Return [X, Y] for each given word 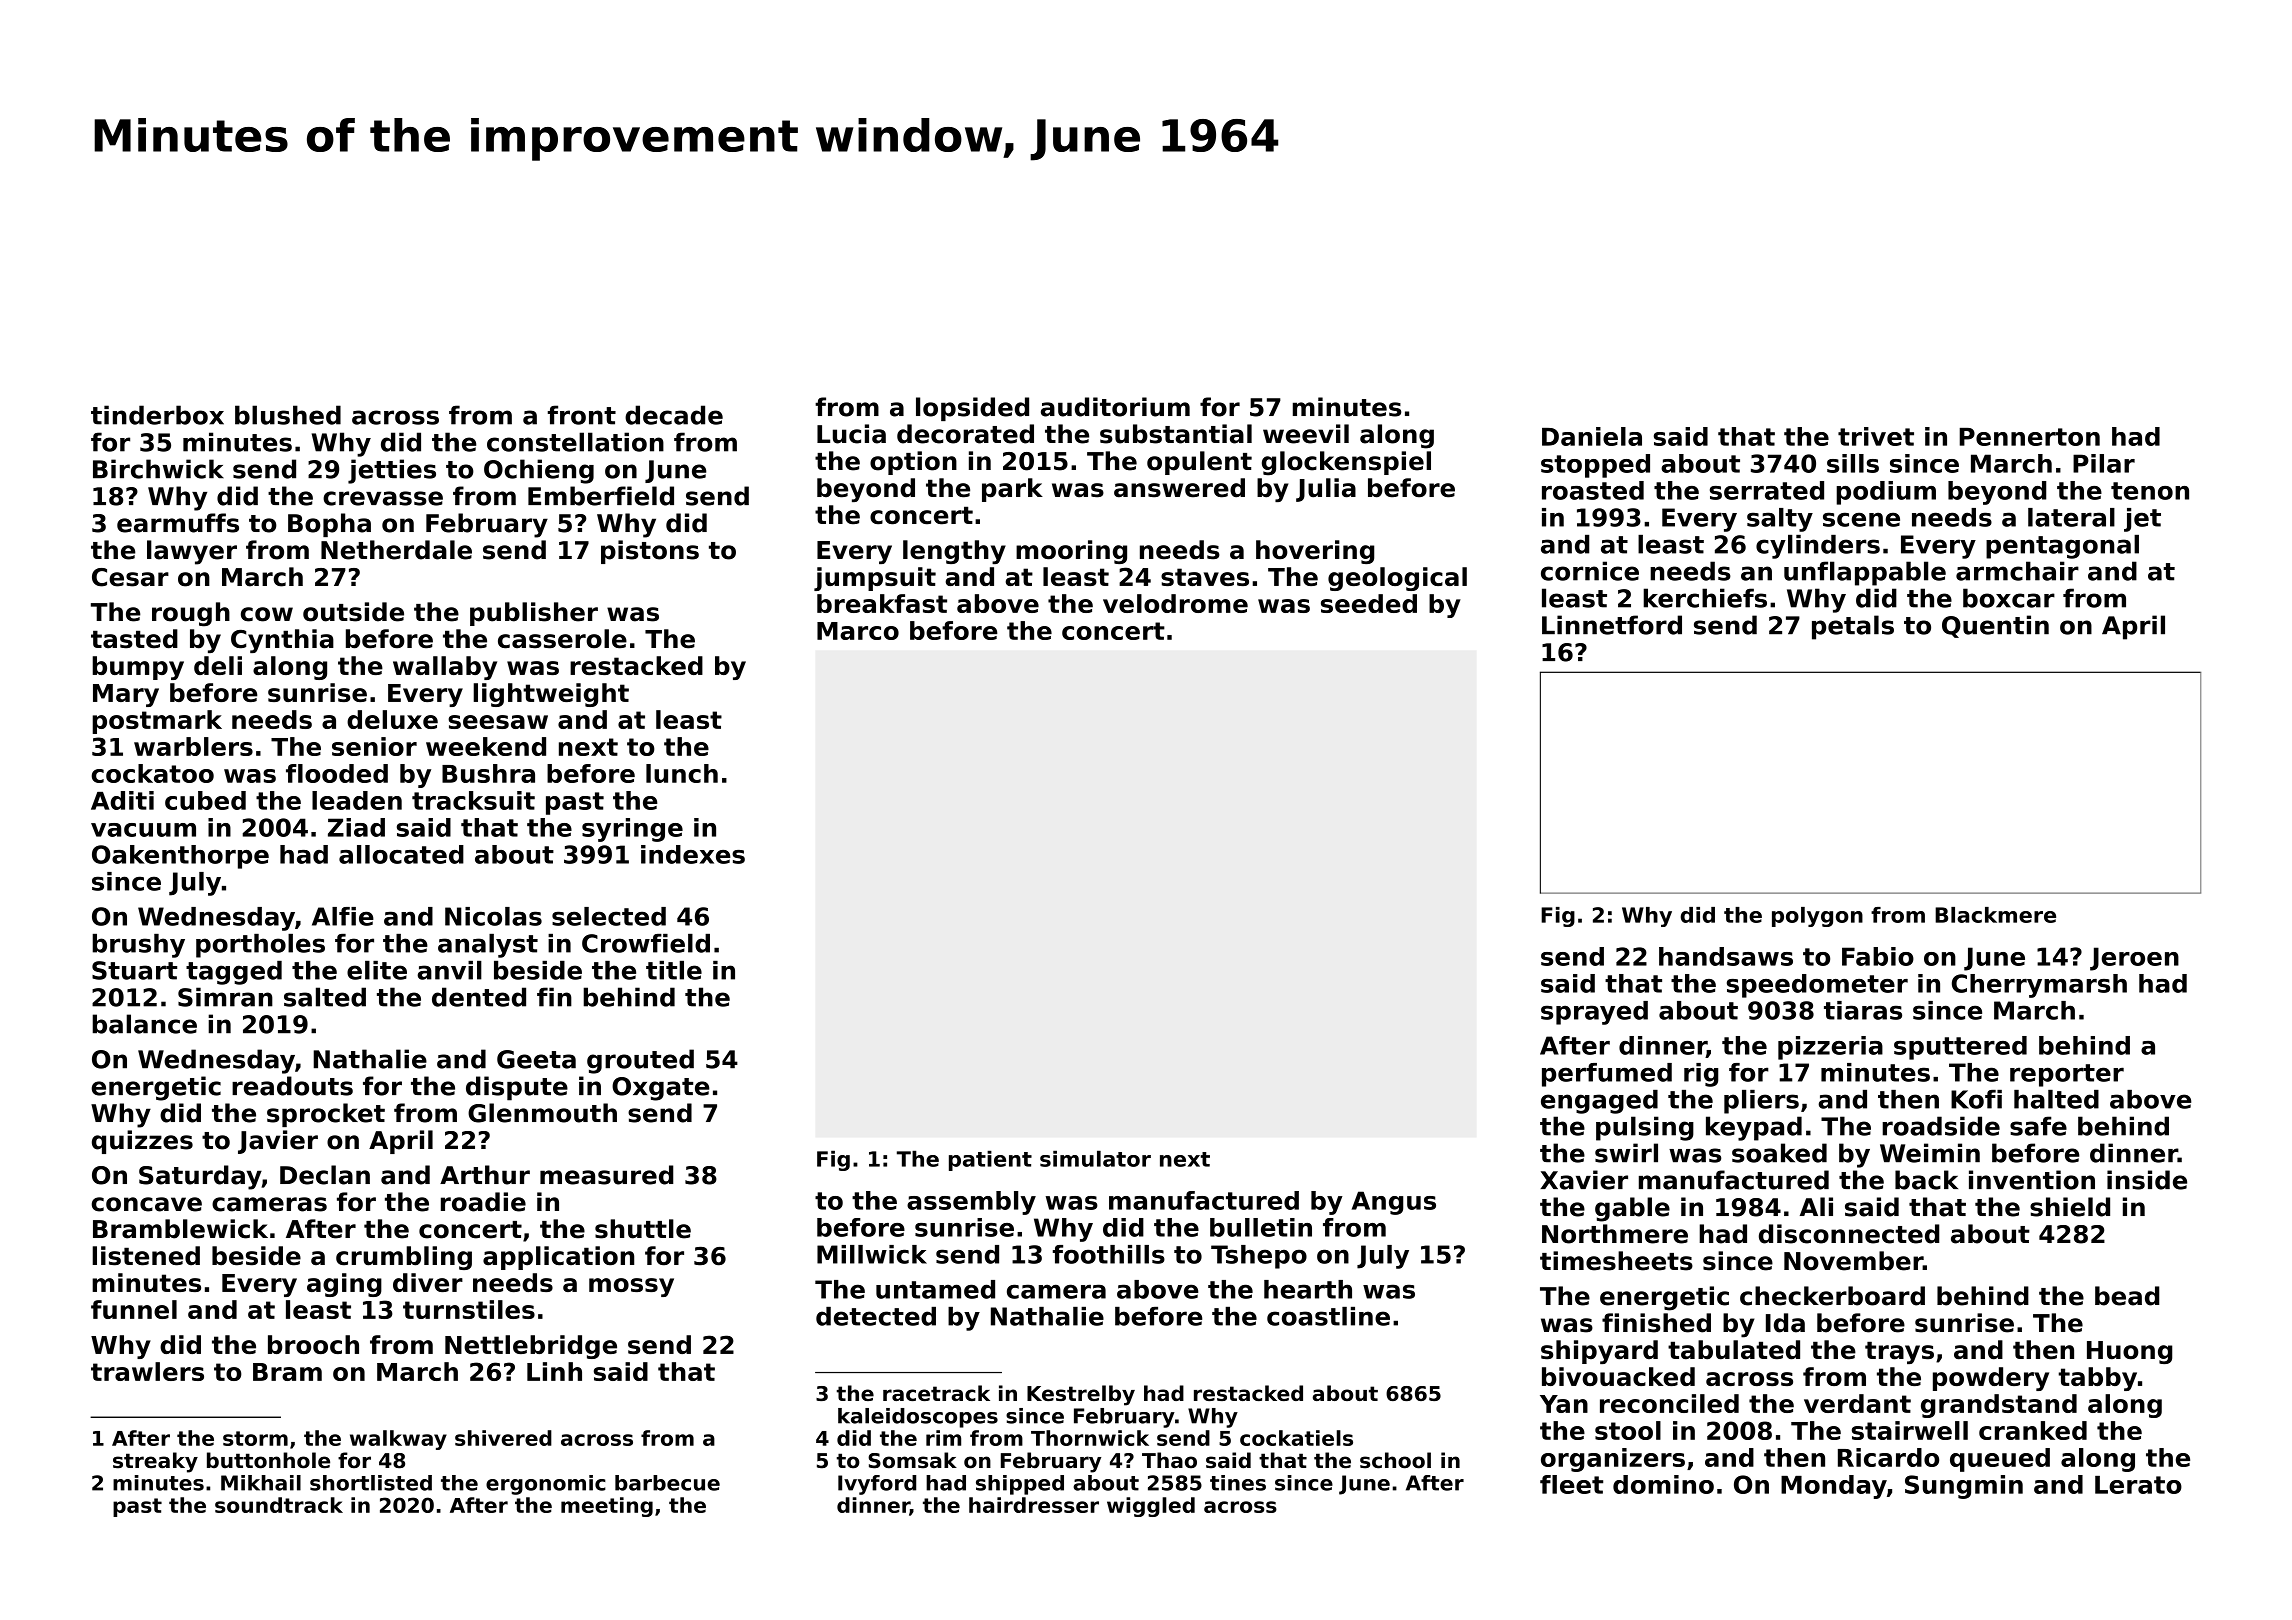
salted [325, 997]
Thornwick [1090, 1438]
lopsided [972, 409]
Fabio [1878, 956]
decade [674, 415]
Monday [1834, 1487]
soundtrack [279, 1505]
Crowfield [646, 943]
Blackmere [1995, 915]
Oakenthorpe [180, 857]
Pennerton [2029, 437]
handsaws [1726, 956]
